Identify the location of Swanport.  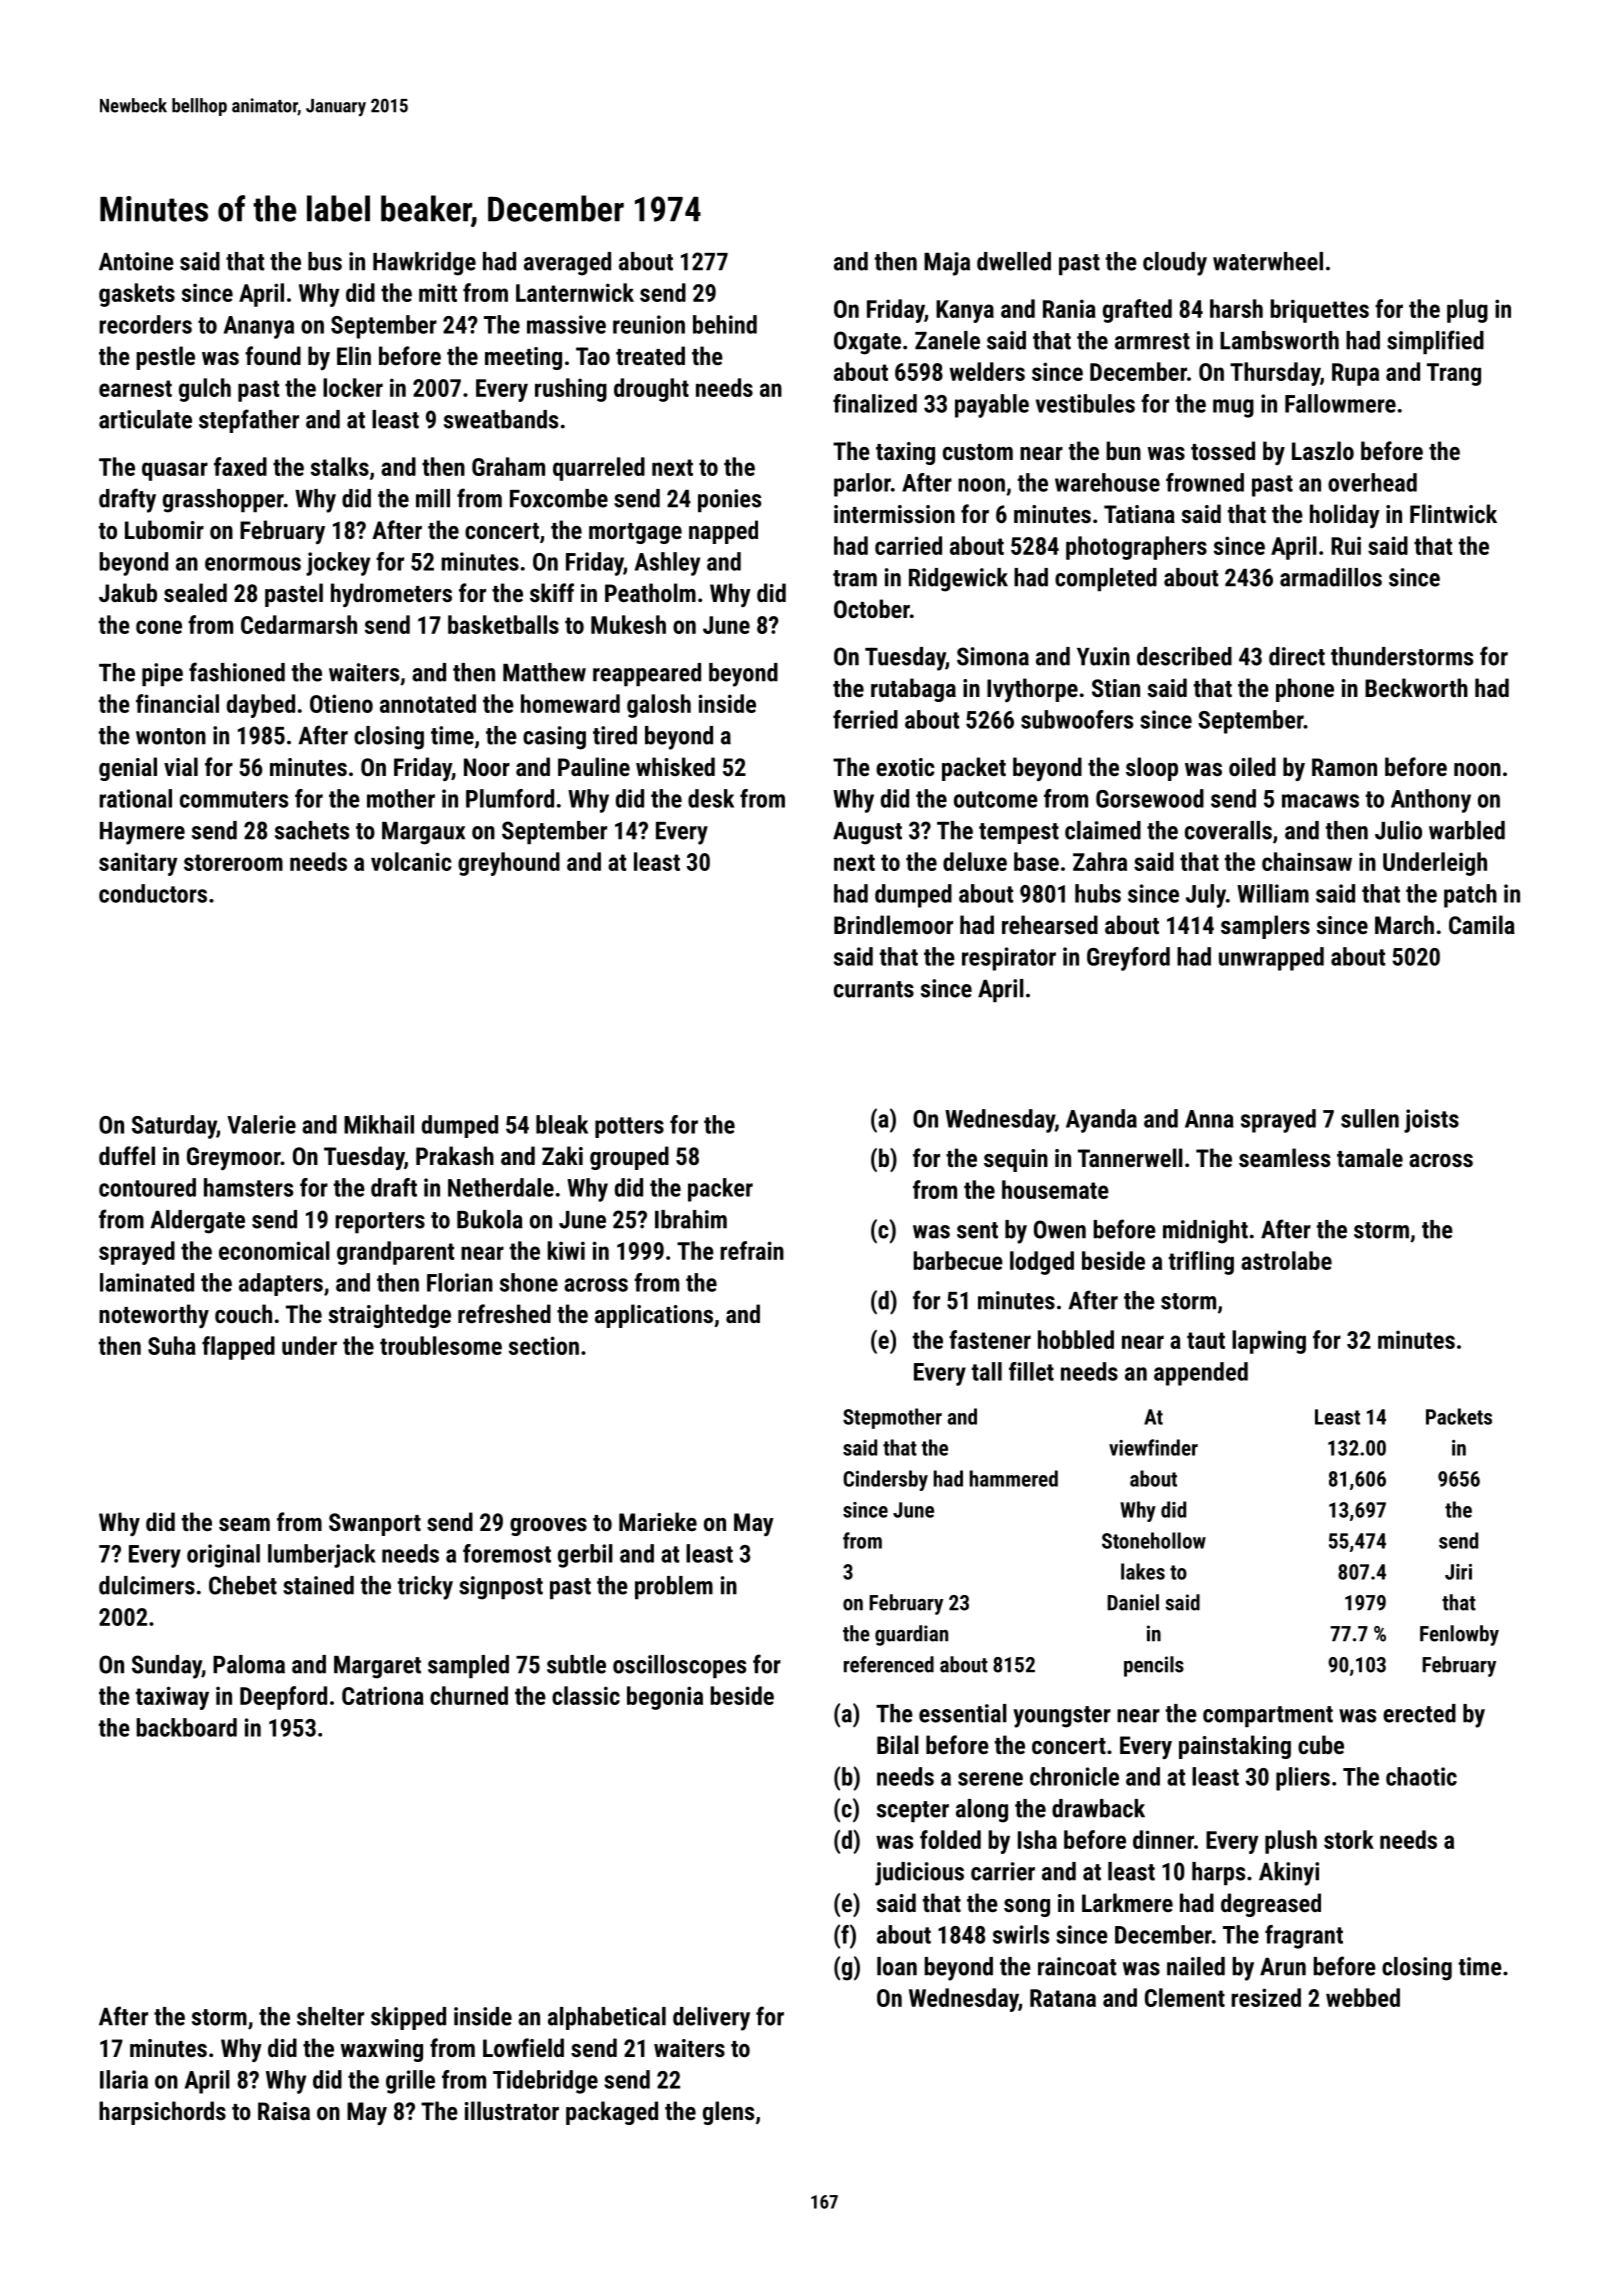
(375, 1524).
